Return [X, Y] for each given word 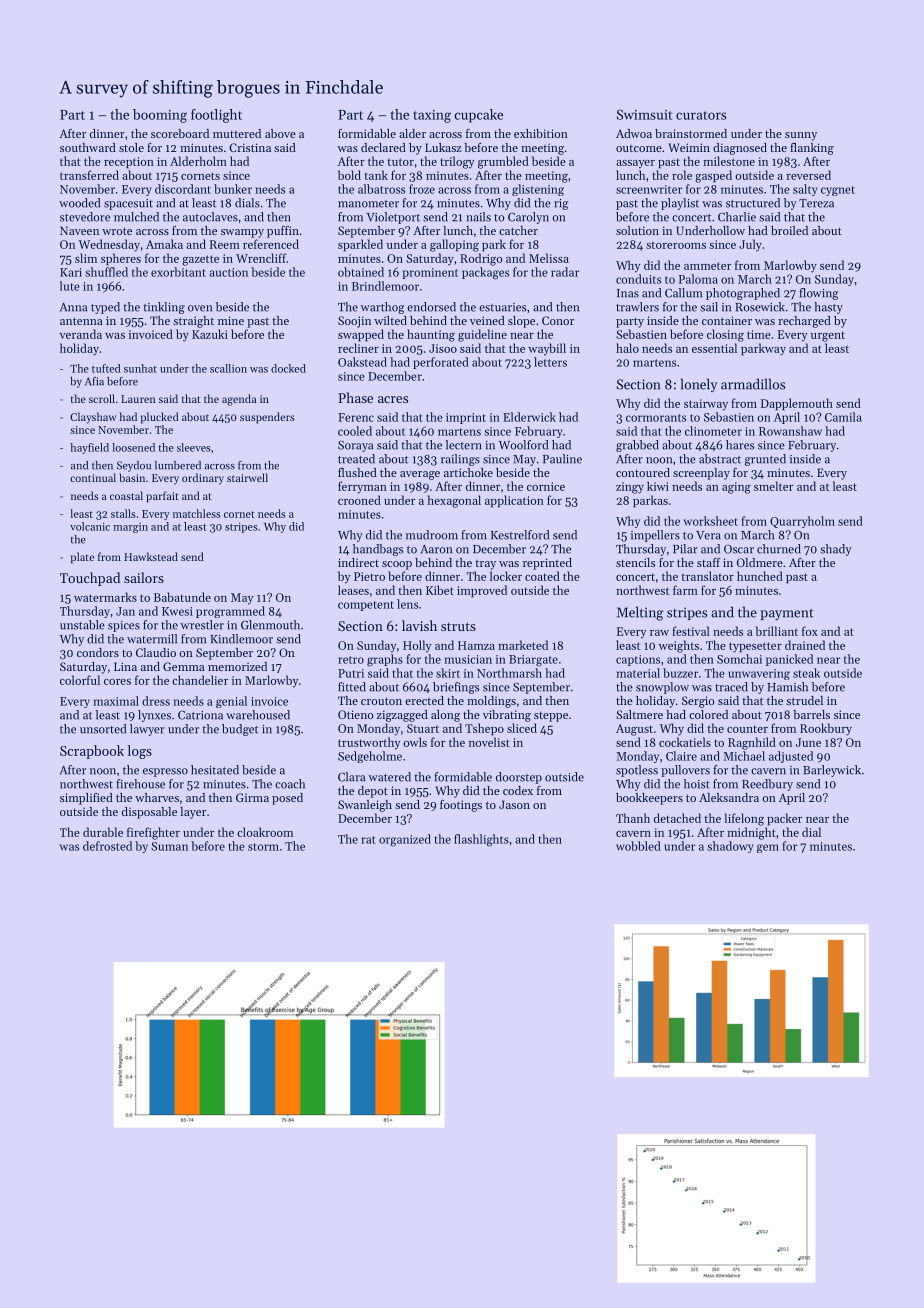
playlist [680, 204]
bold [349, 175]
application [514, 501]
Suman [169, 846]
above [280, 133]
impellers [655, 536]
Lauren [138, 399]
